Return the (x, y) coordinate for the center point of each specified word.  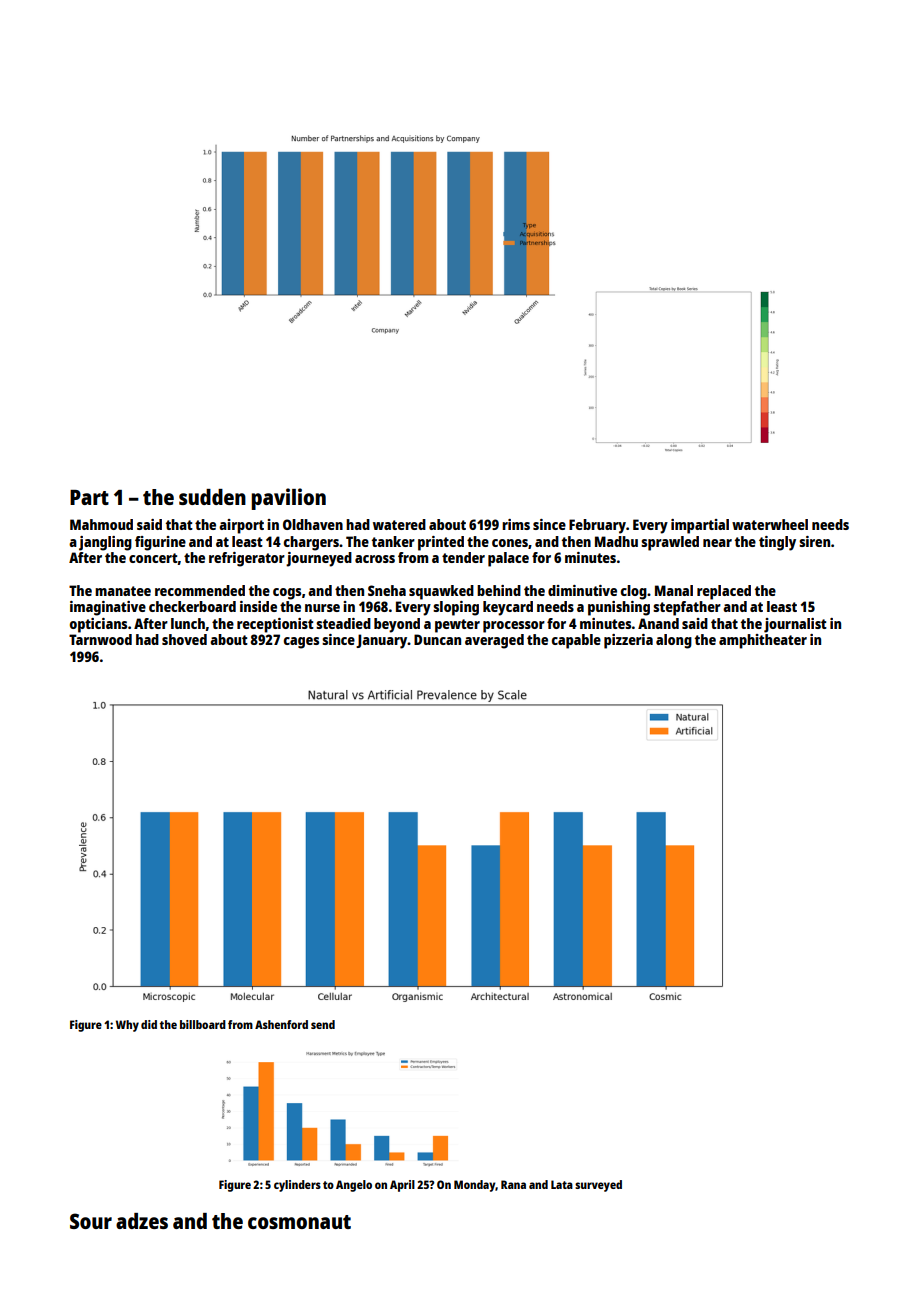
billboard (203, 1024)
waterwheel (770, 524)
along (674, 641)
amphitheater (763, 641)
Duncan (437, 639)
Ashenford (281, 1024)
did (149, 1024)
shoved (184, 639)
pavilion (288, 499)
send (323, 1024)
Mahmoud (101, 524)
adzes (142, 1221)
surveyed (598, 1186)
